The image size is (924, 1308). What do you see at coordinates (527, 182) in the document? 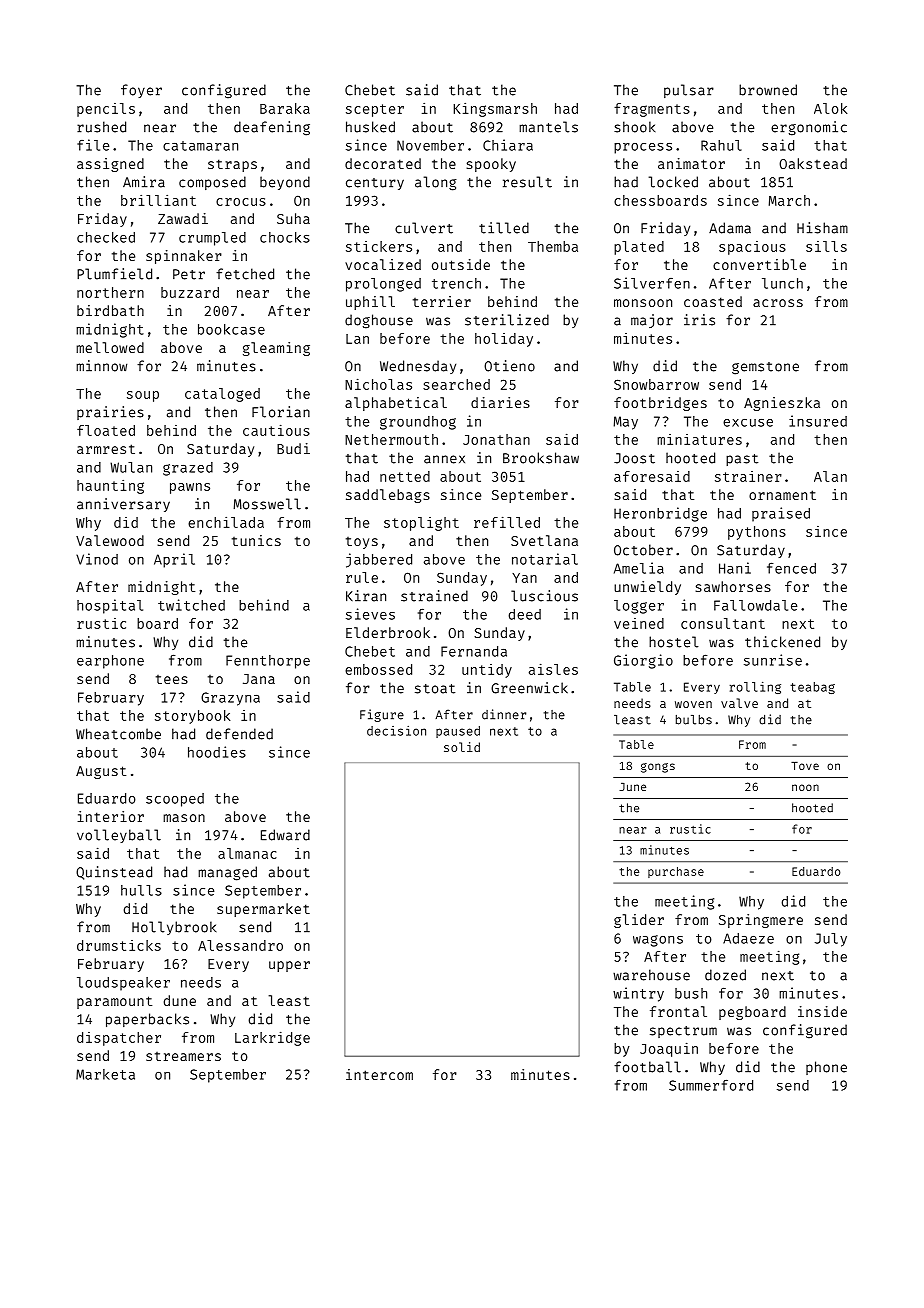
I see `result` at bounding box center [527, 182].
